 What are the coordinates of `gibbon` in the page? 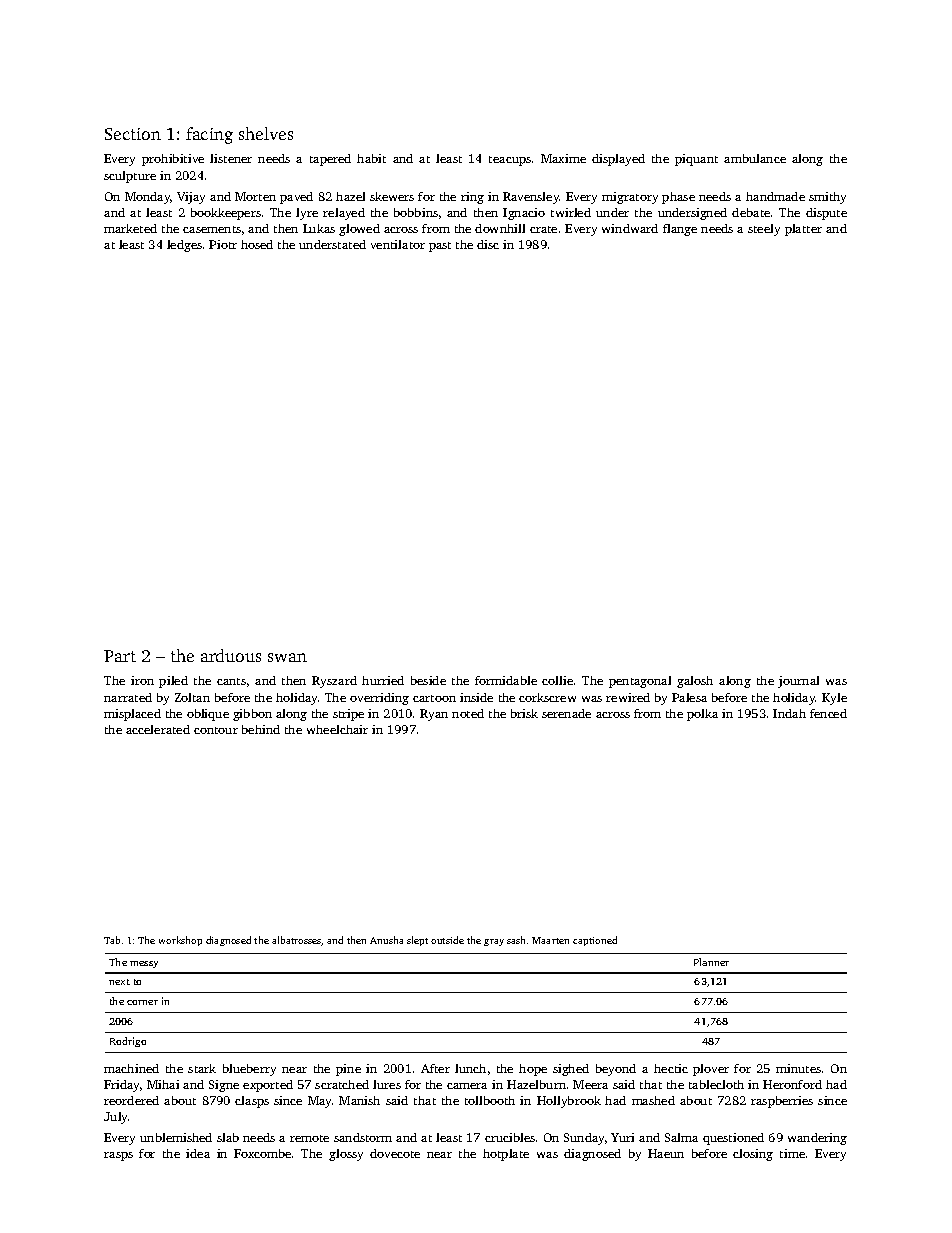 It's located at (252, 715).
